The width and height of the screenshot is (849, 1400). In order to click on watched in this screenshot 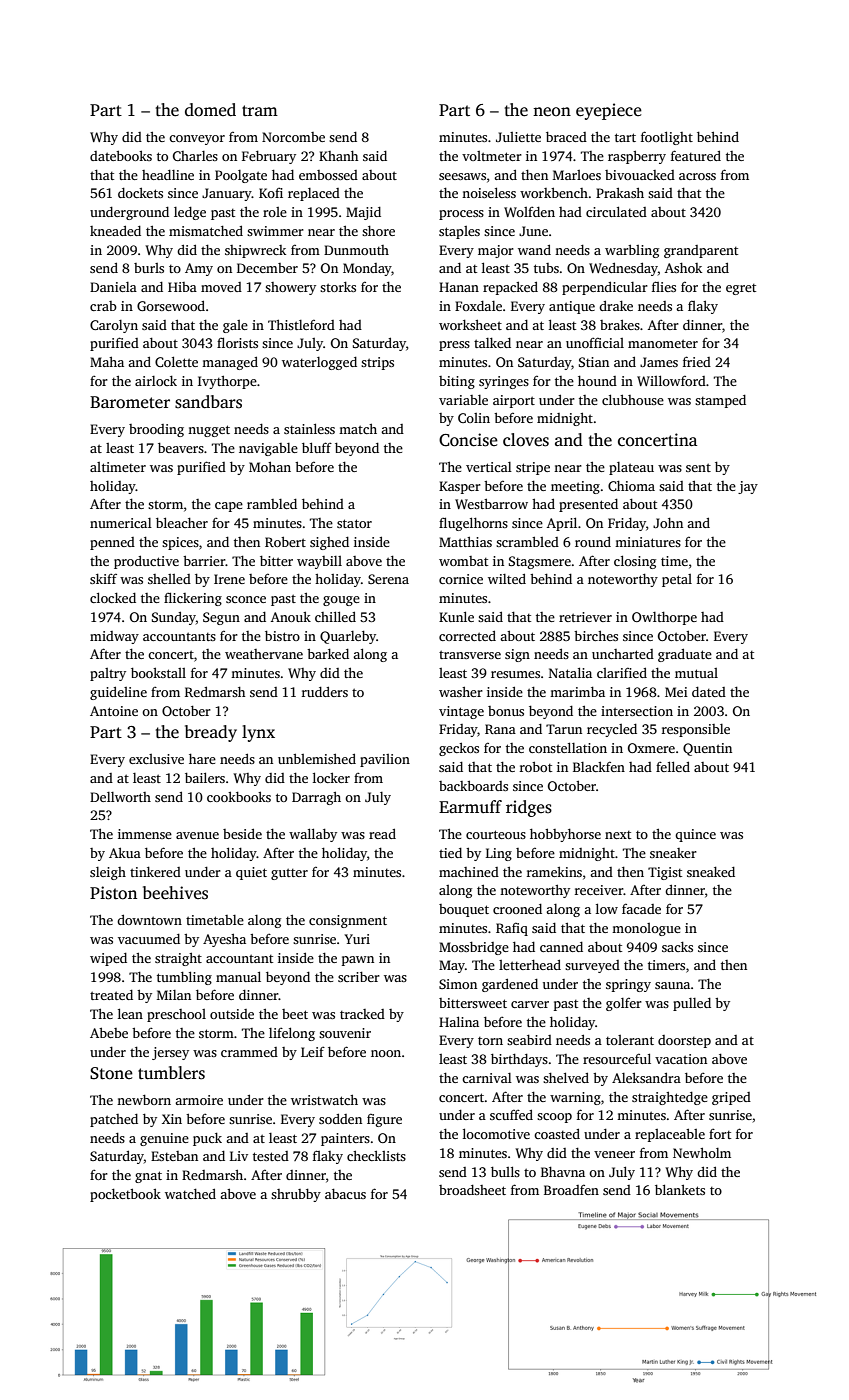, I will do `click(190, 1193)`.
